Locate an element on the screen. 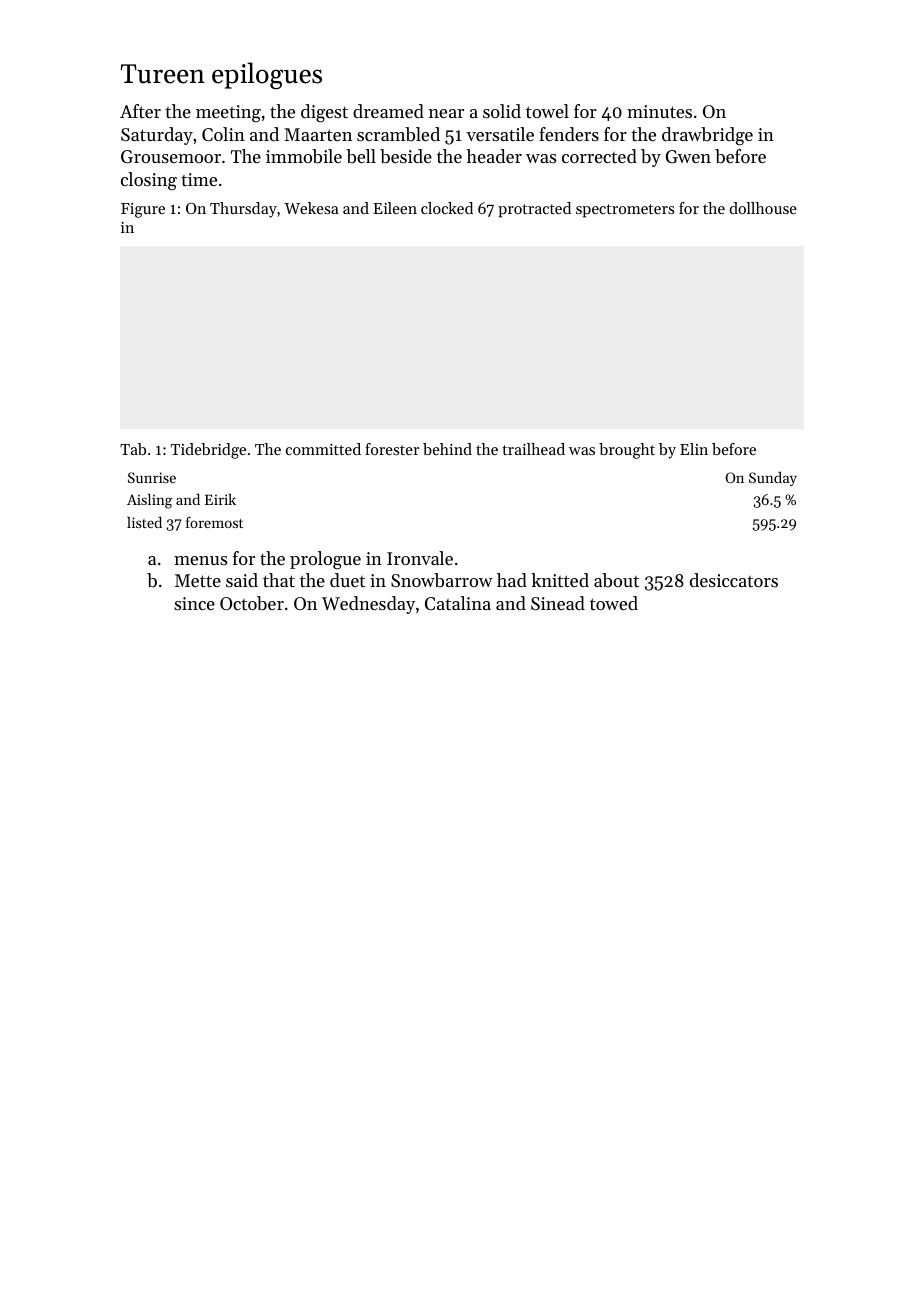  Sinead is located at coordinates (558, 603).
